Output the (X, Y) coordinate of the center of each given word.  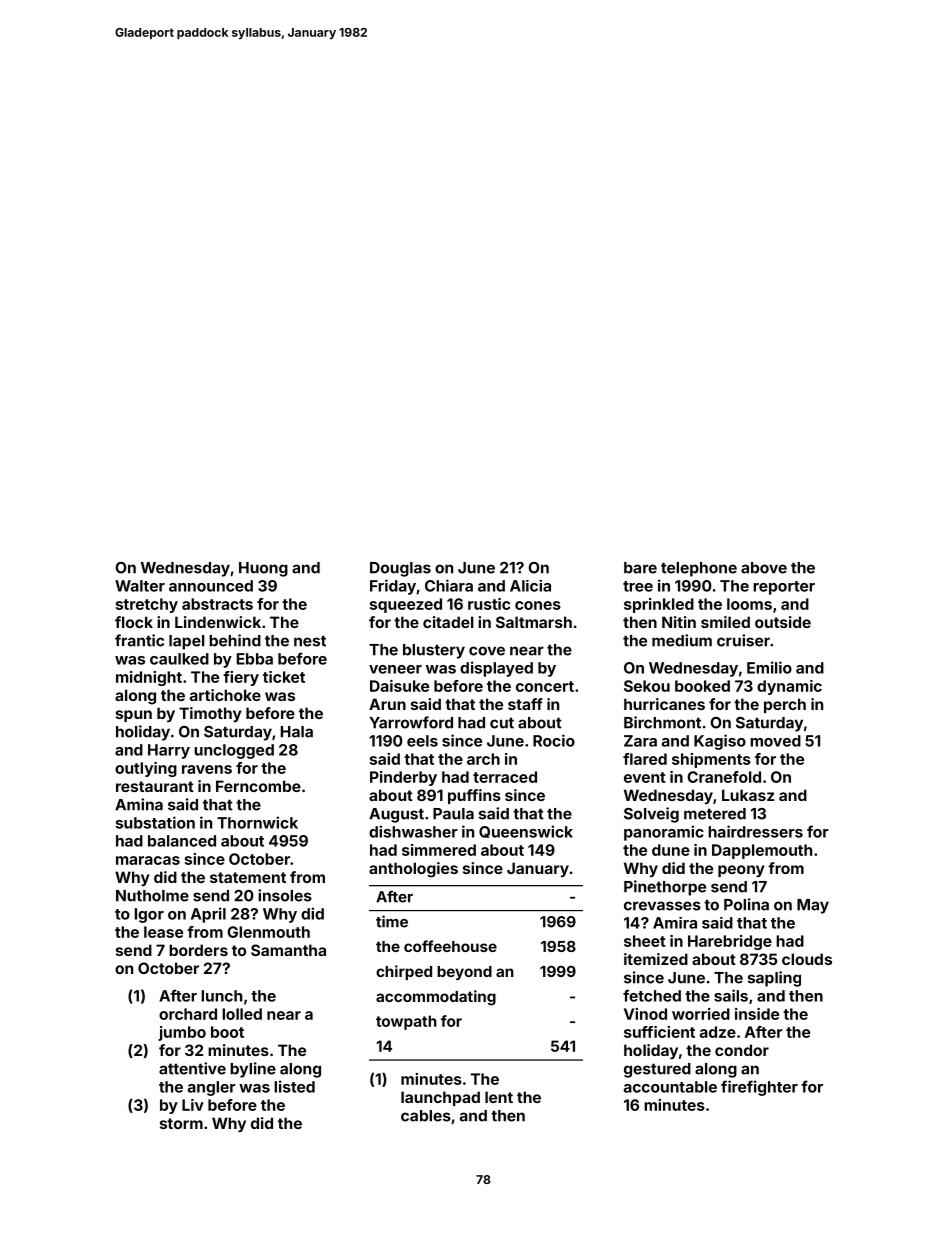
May (813, 906)
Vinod (645, 1014)
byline (253, 1070)
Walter (140, 586)
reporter (784, 588)
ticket (284, 677)
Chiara (449, 585)
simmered (439, 850)
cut (502, 723)
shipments (711, 760)
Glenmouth (268, 932)
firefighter (759, 1088)
